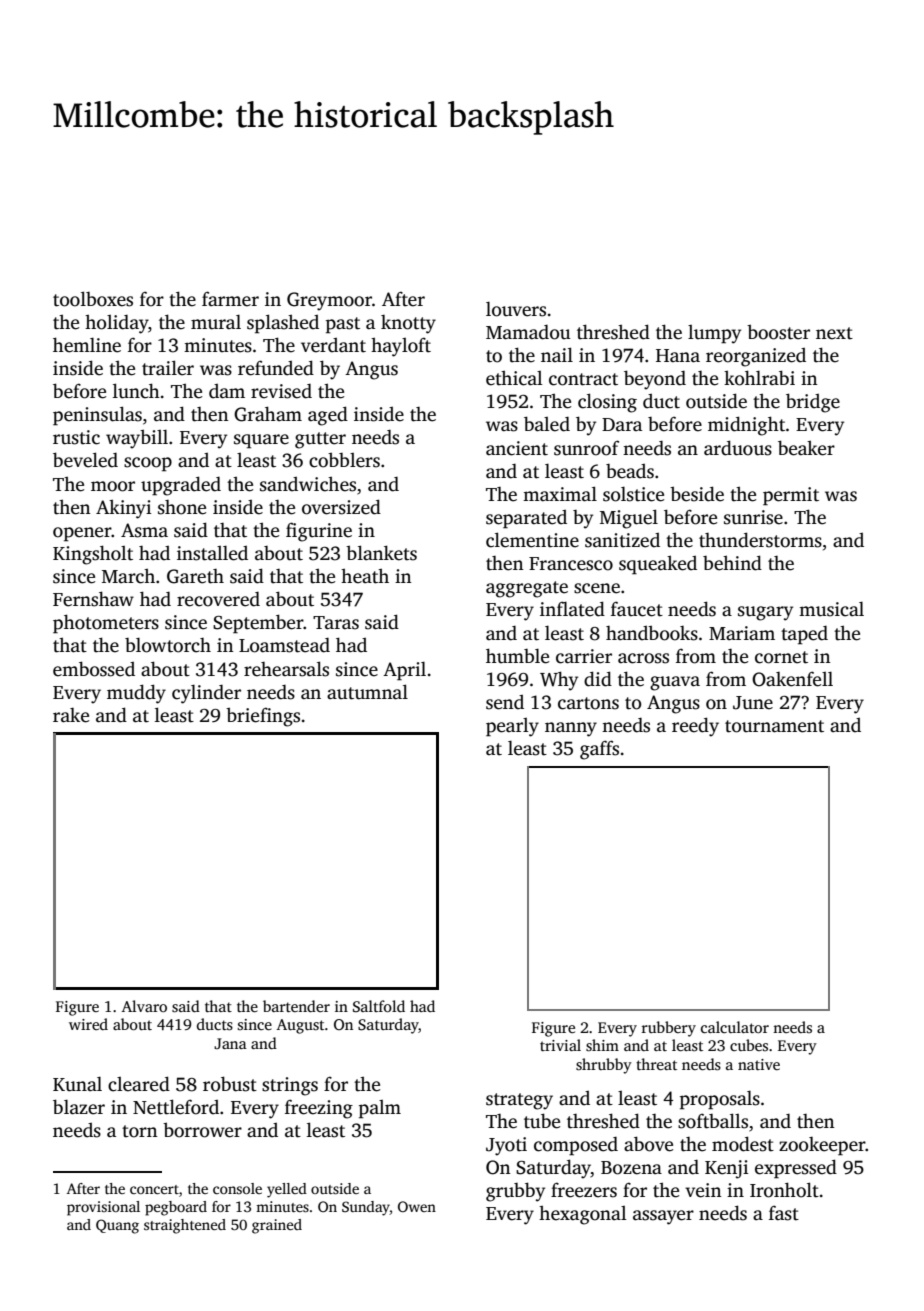  Describe the element at coordinates (527, 589) in the screenshot. I see `aggregate` at that location.
